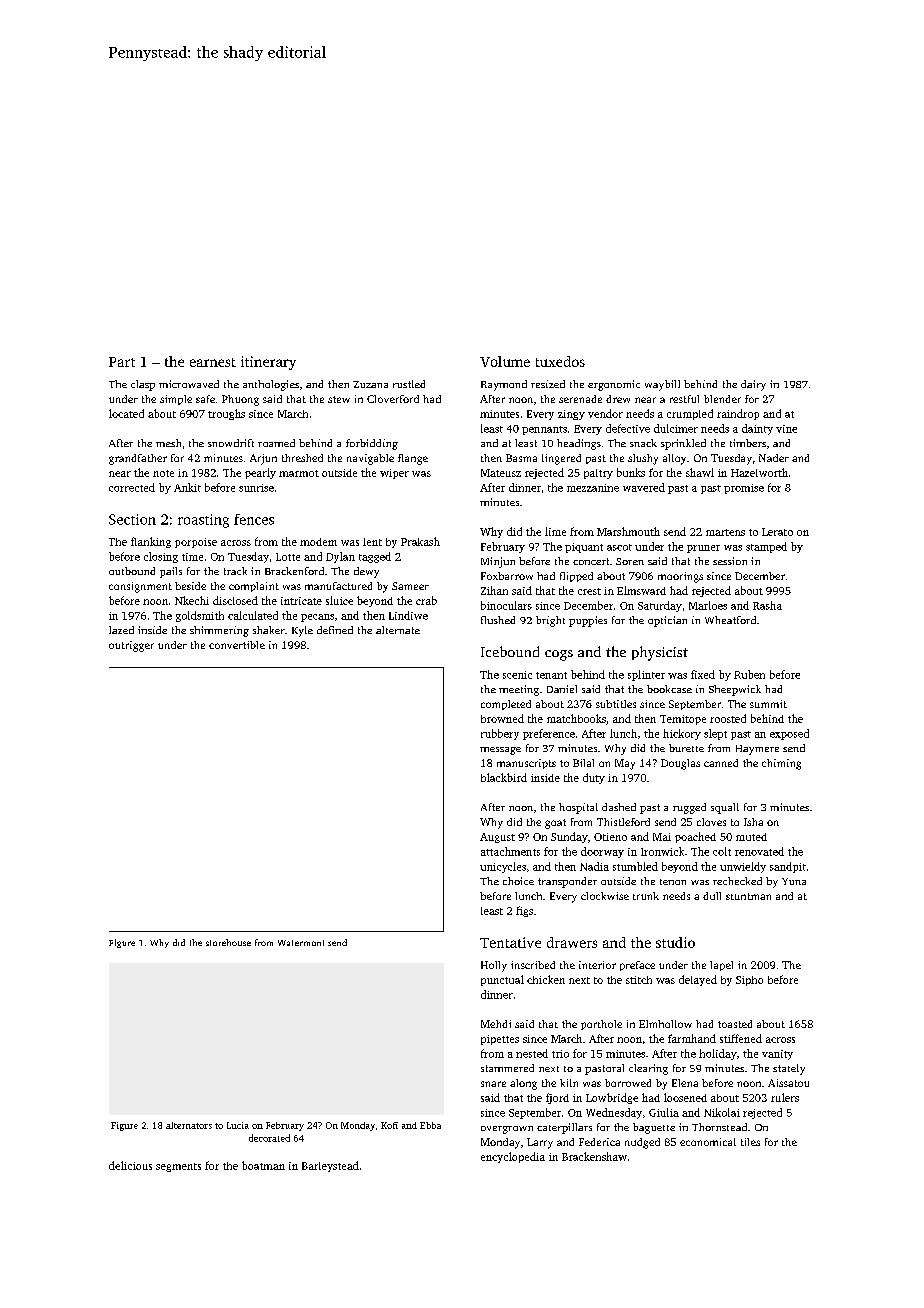 This screenshot has height=1308, width=924. Describe the element at coordinates (189, 1125) in the screenshot. I see `alternators` at that location.
